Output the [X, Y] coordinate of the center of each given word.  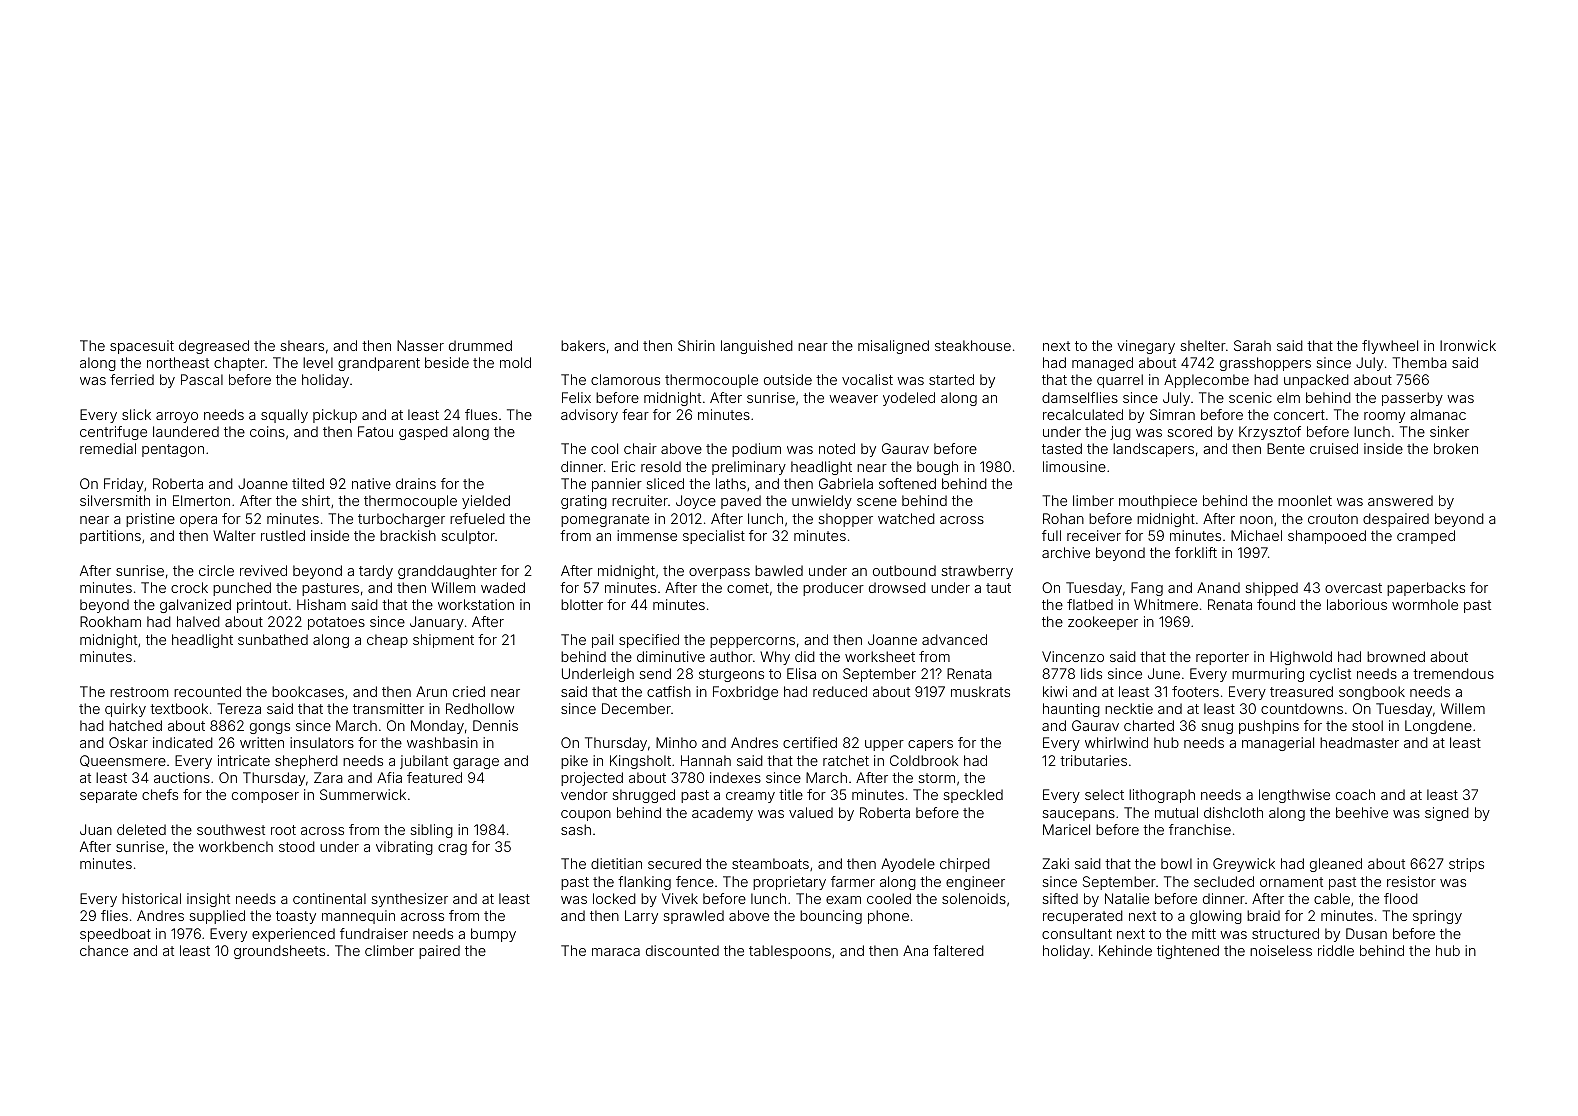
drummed [480, 345]
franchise [1200, 829]
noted [837, 448]
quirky [125, 710]
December [636, 708]
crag [452, 849]
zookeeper [1103, 623]
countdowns [1302, 708]
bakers [583, 345]
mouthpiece [1158, 502]
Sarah [1252, 345]
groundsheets [279, 952]
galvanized [195, 606]
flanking [644, 883]
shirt [316, 500]
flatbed [1090, 604]
